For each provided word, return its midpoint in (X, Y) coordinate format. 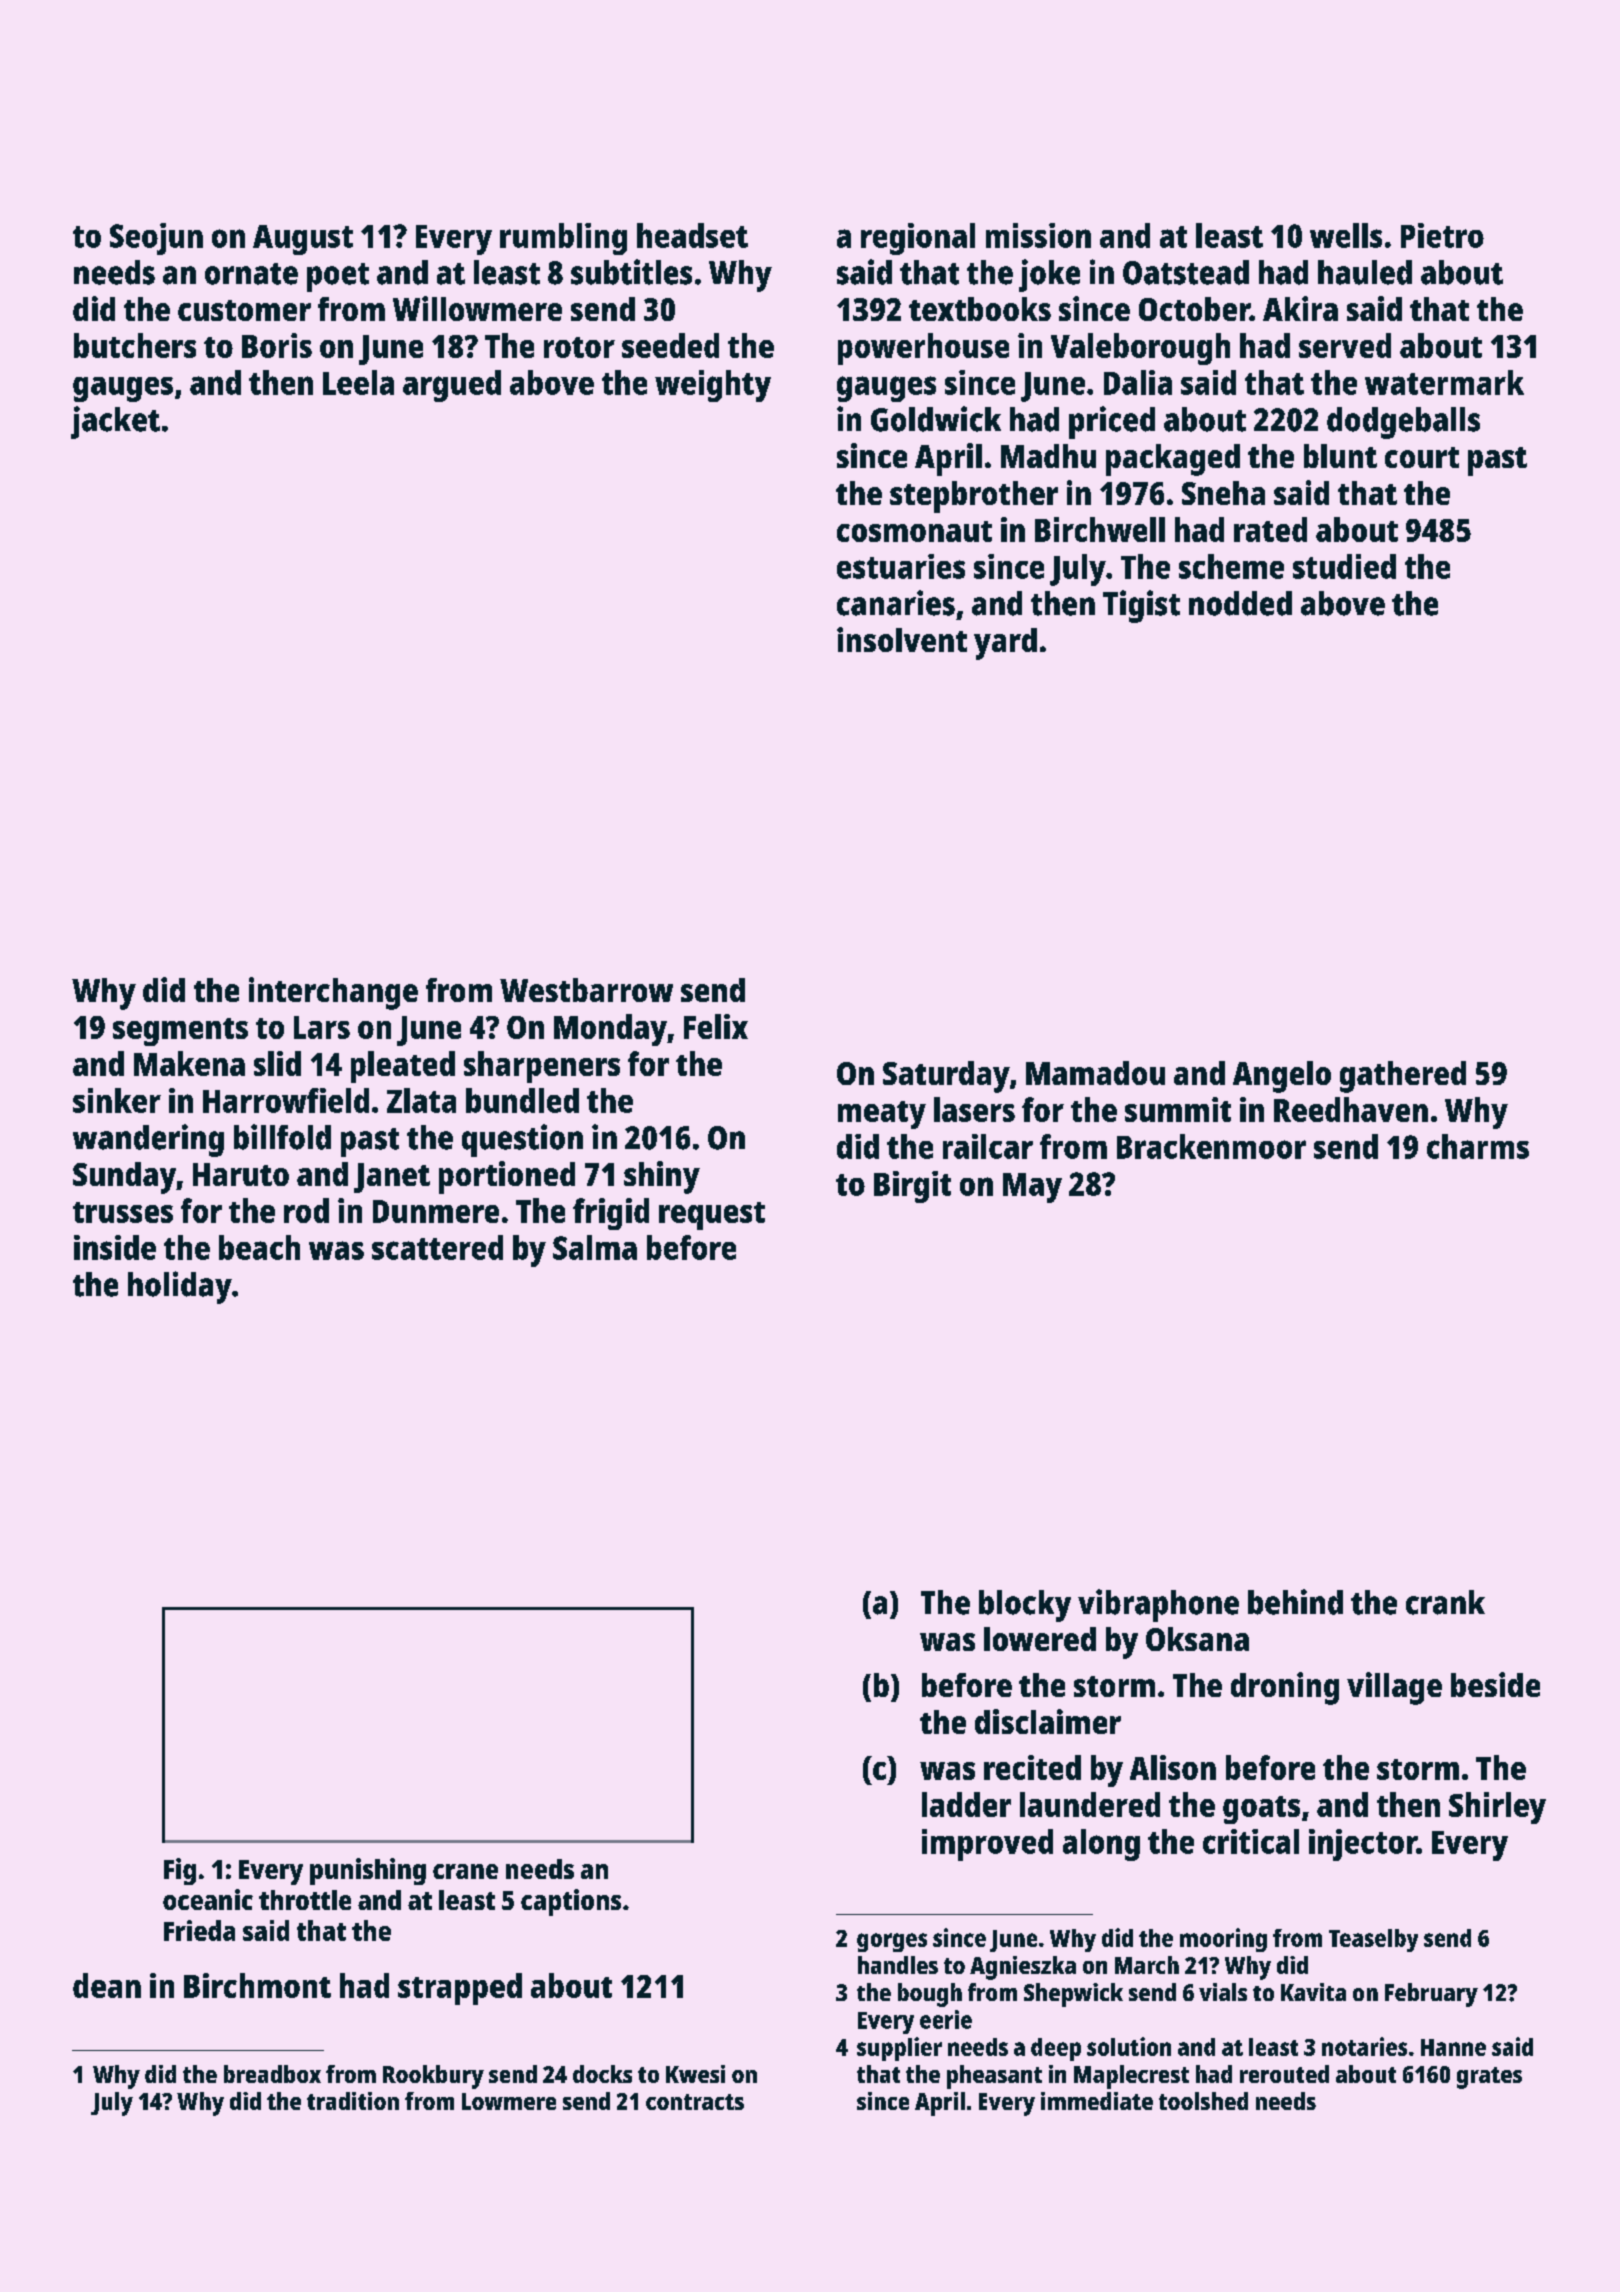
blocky (1025, 1606)
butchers (135, 345)
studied (1344, 566)
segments (180, 1032)
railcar (988, 1146)
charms (1478, 1146)
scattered (437, 1247)
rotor (579, 347)
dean (107, 1985)
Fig (180, 1871)
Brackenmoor (1211, 1146)
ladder (966, 1804)
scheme (1231, 566)
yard (1005, 644)
